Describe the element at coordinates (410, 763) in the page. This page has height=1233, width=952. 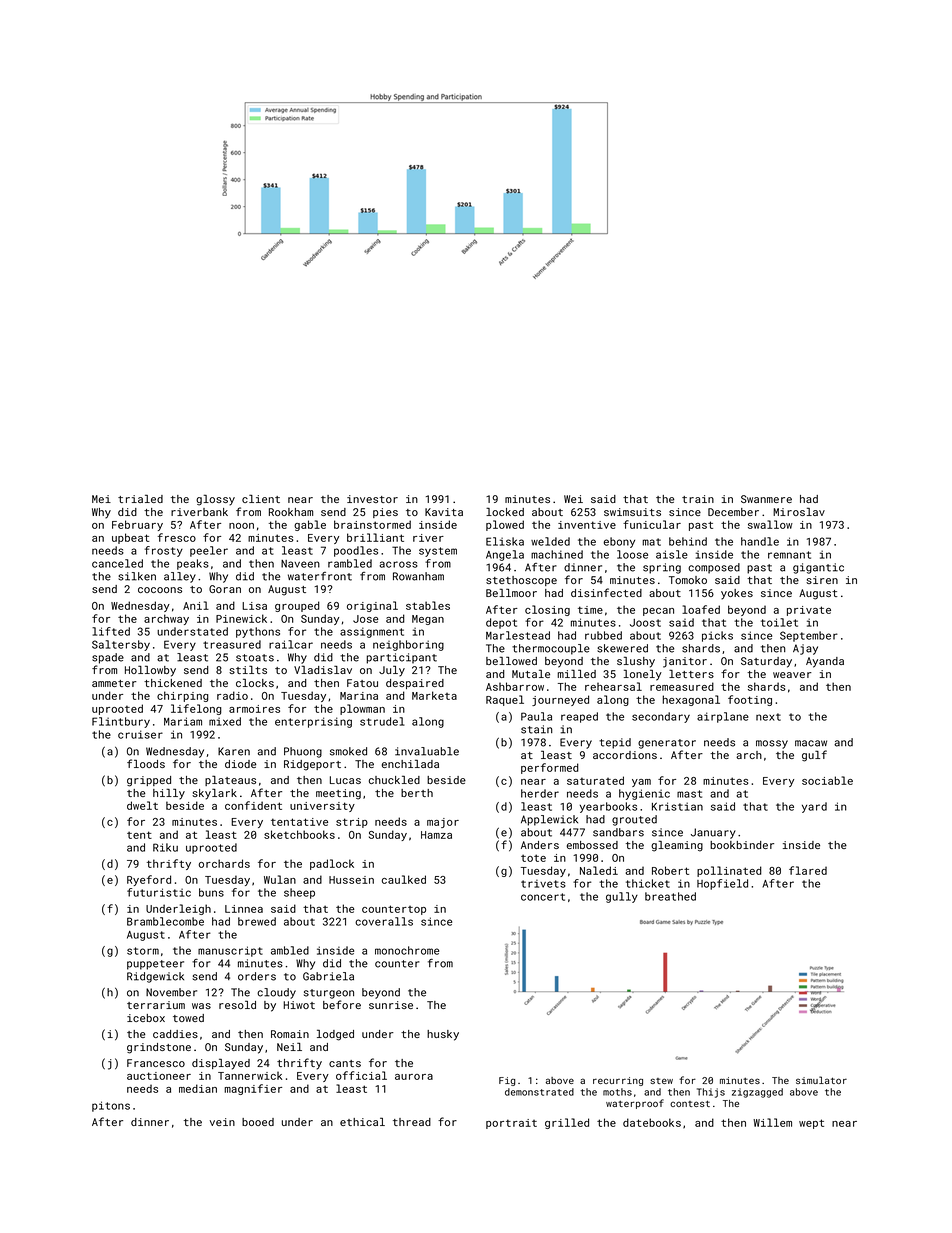
I see `enchilada` at that location.
